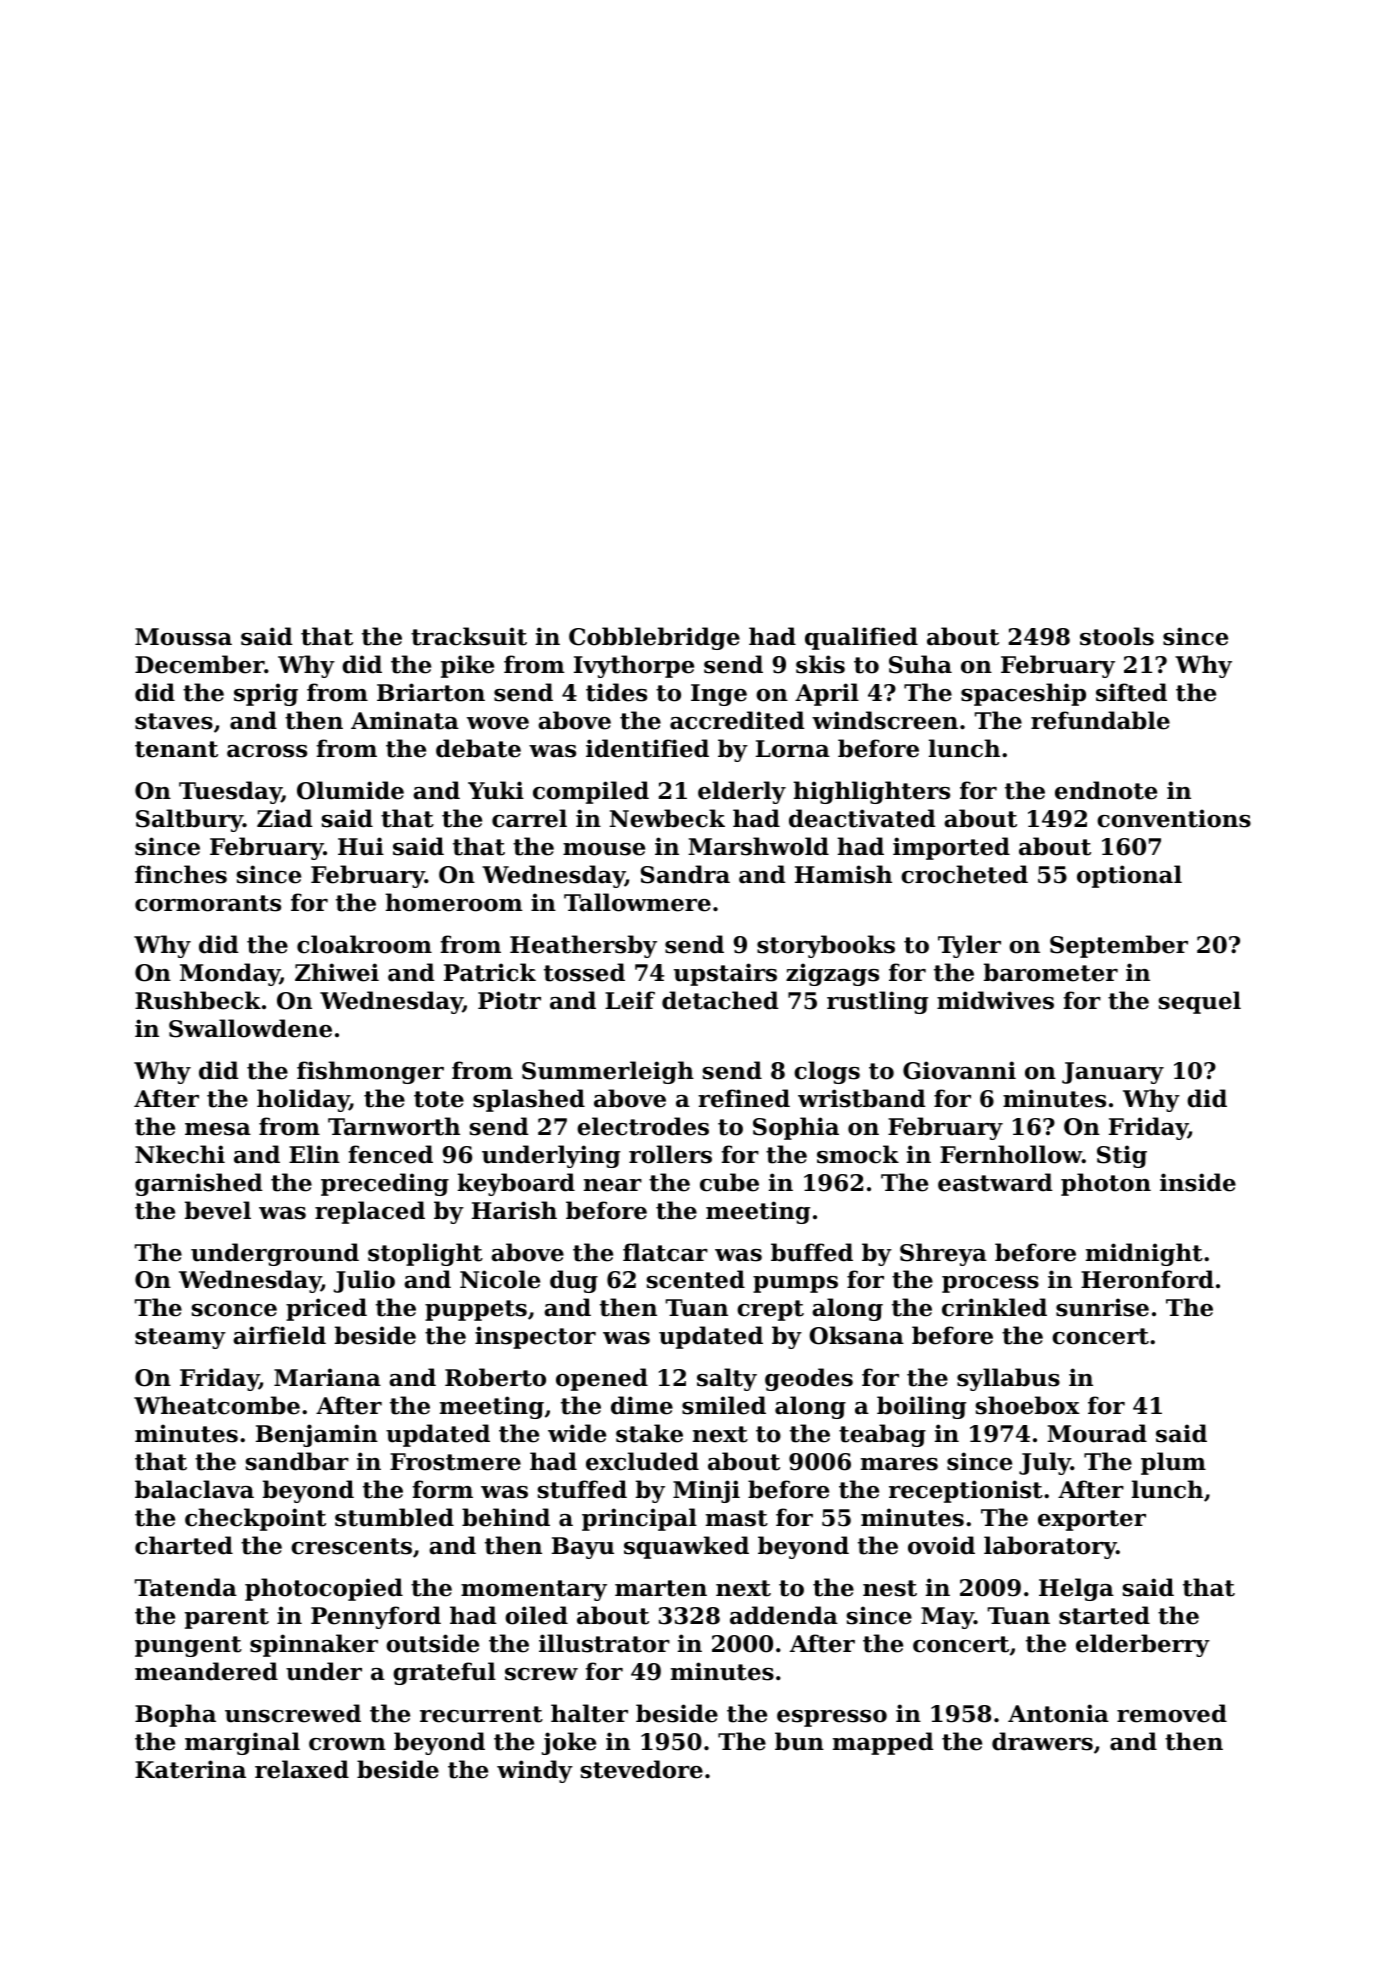 This document has width=1386, height=1969. Describe the element at coordinates (608, 1072) in the document. I see `Summerleigh` at that location.
